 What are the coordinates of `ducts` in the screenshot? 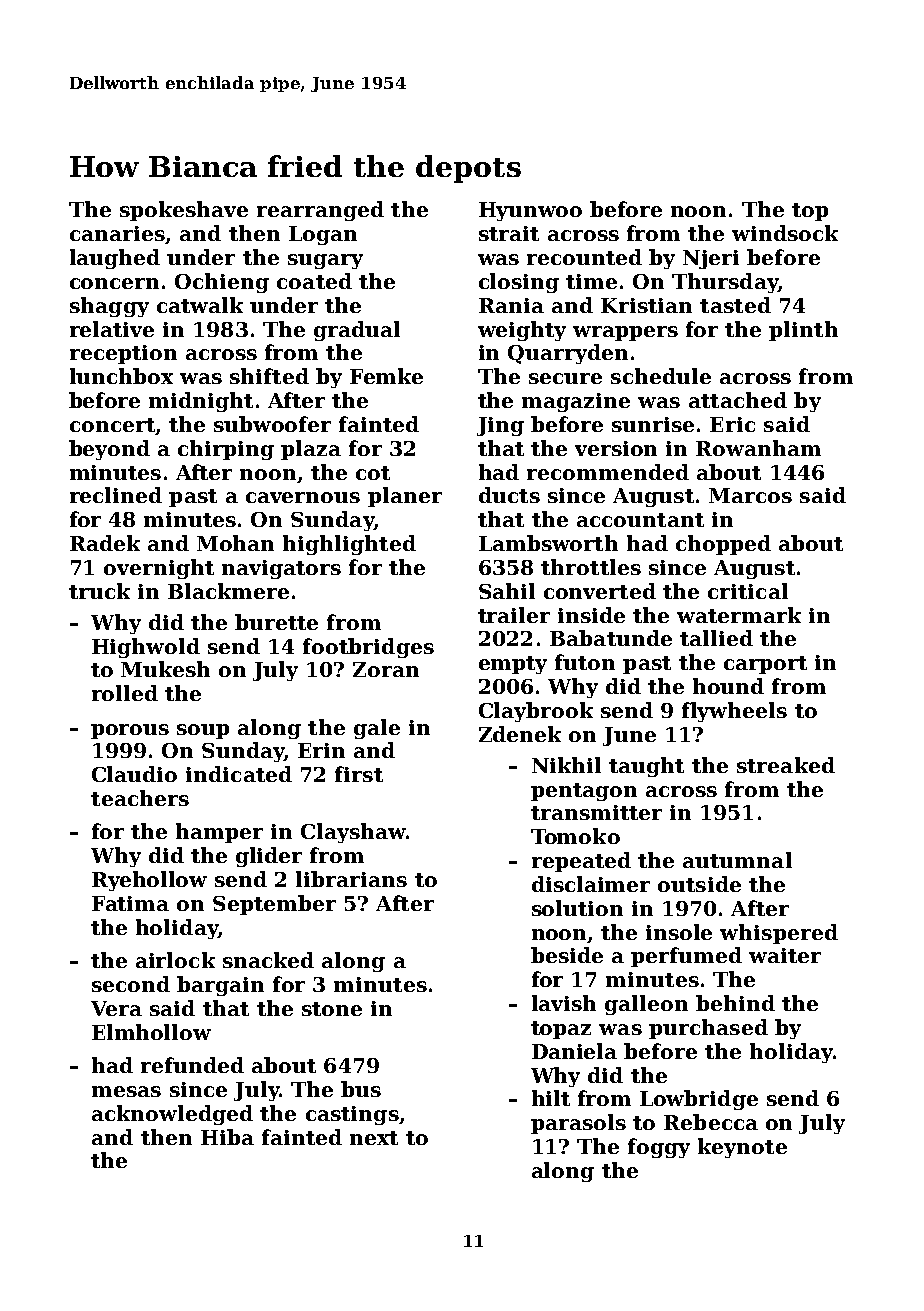 It's located at (509, 495).
